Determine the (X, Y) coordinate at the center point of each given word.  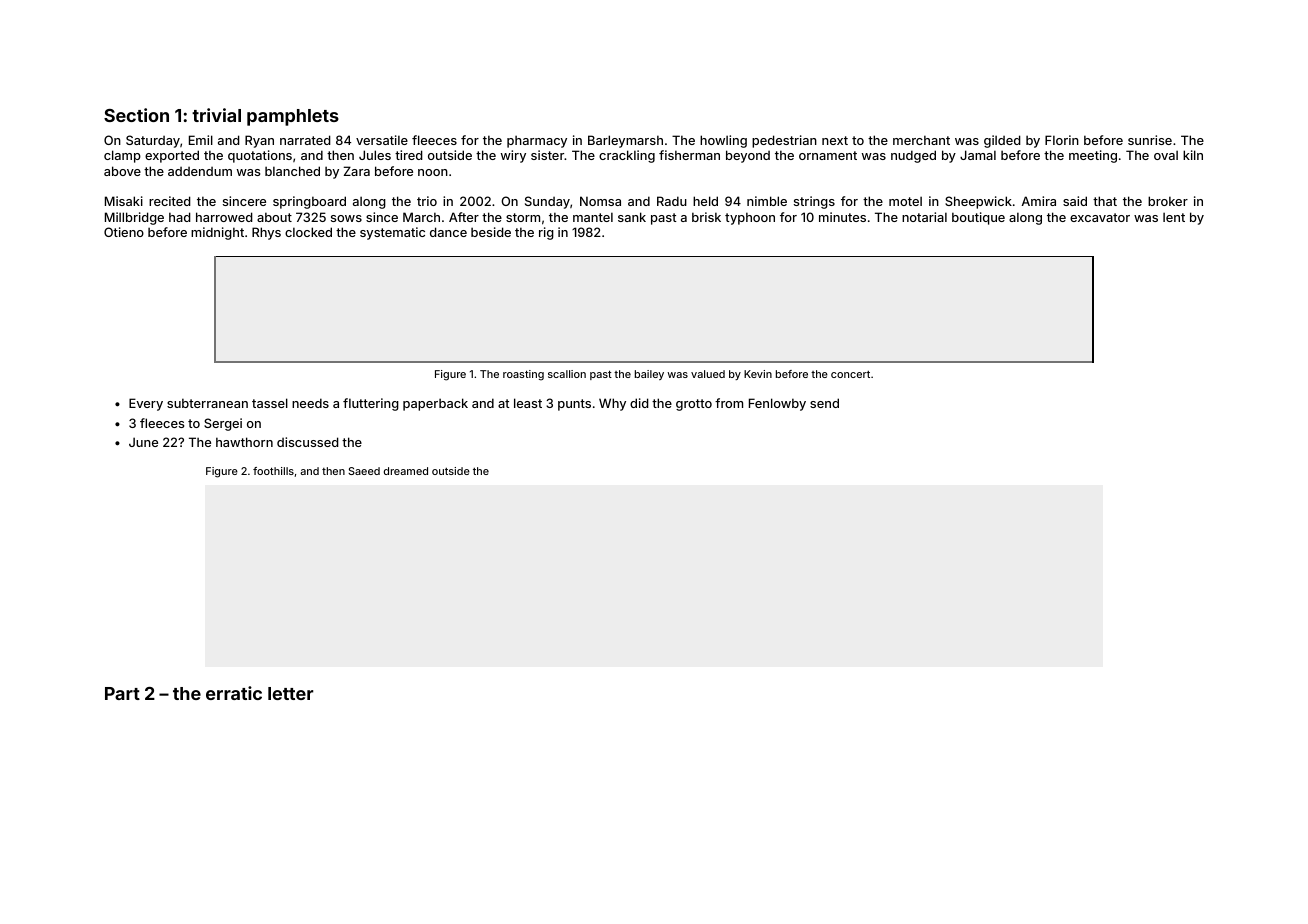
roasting (523, 375)
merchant (921, 140)
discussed (308, 442)
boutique (978, 218)
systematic (392, 233)
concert (850, 374)
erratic (234, 693)
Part (122, 693)
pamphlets (293, 117)
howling (723, 141)
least (528, 403)
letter (290, 693)
